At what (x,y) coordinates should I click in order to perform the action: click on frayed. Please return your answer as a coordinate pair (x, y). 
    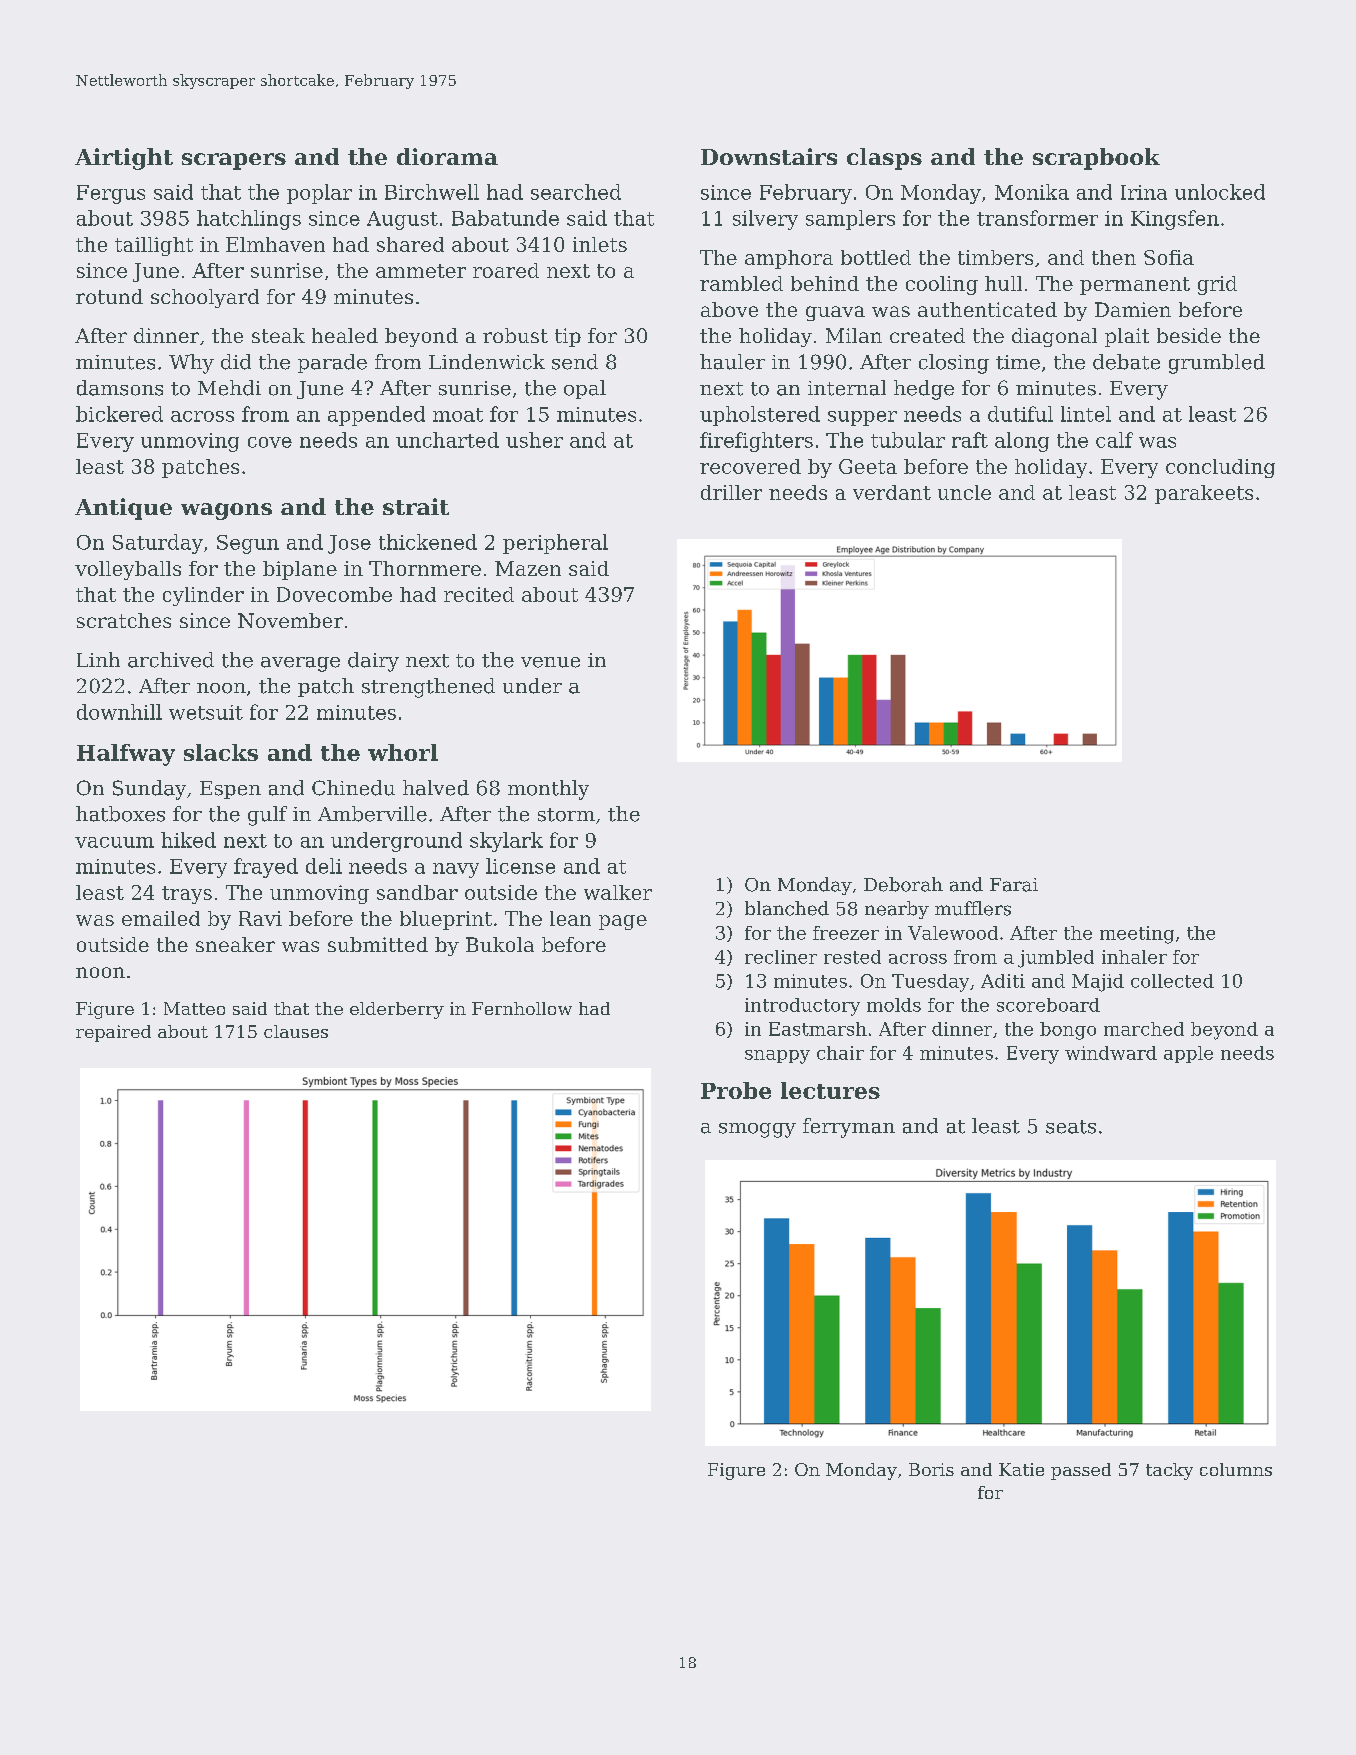
    Looking at the image, I should click on (266, 868).
